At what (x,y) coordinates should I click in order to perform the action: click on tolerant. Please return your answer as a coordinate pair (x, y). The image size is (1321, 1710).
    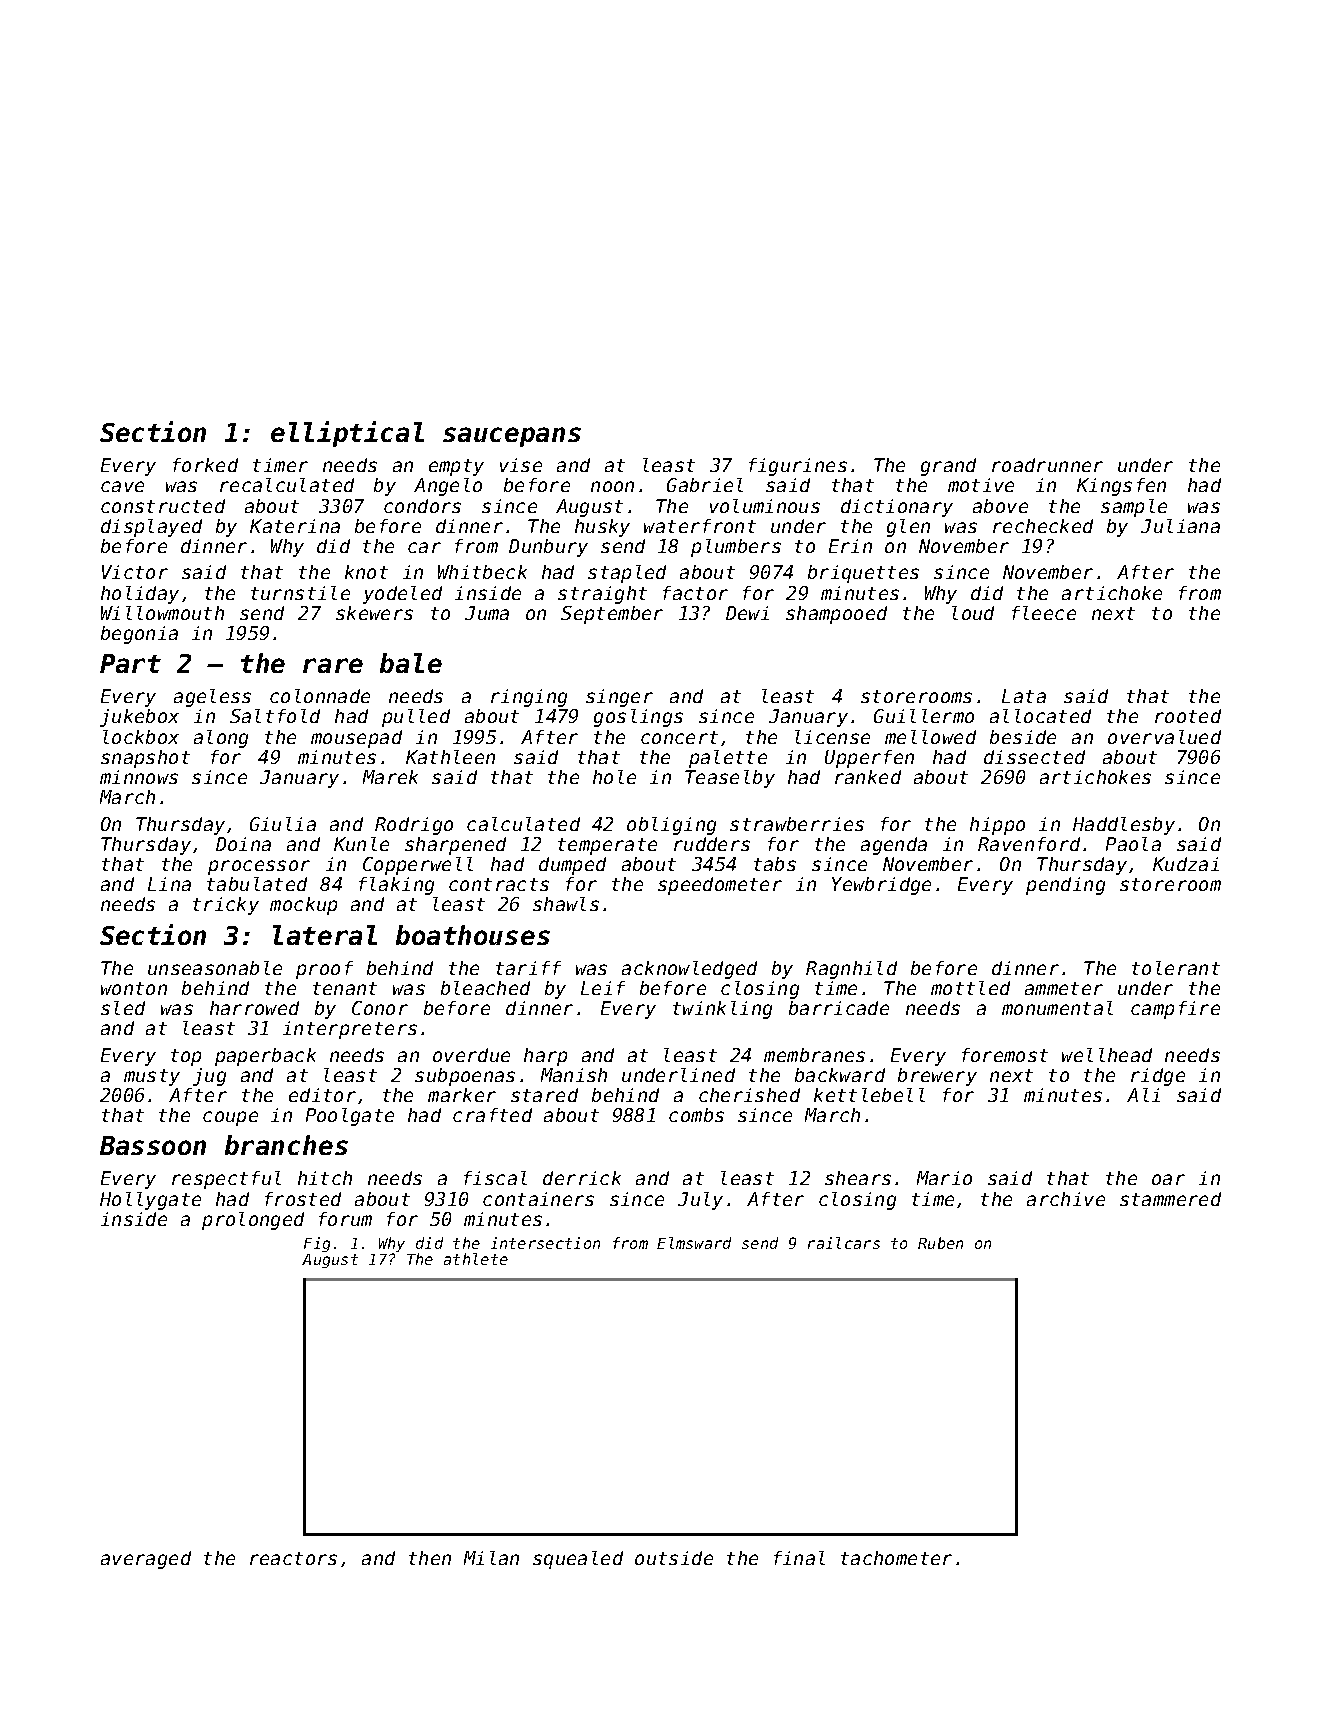
    Looking at the image, I should click on (1176, 968).
